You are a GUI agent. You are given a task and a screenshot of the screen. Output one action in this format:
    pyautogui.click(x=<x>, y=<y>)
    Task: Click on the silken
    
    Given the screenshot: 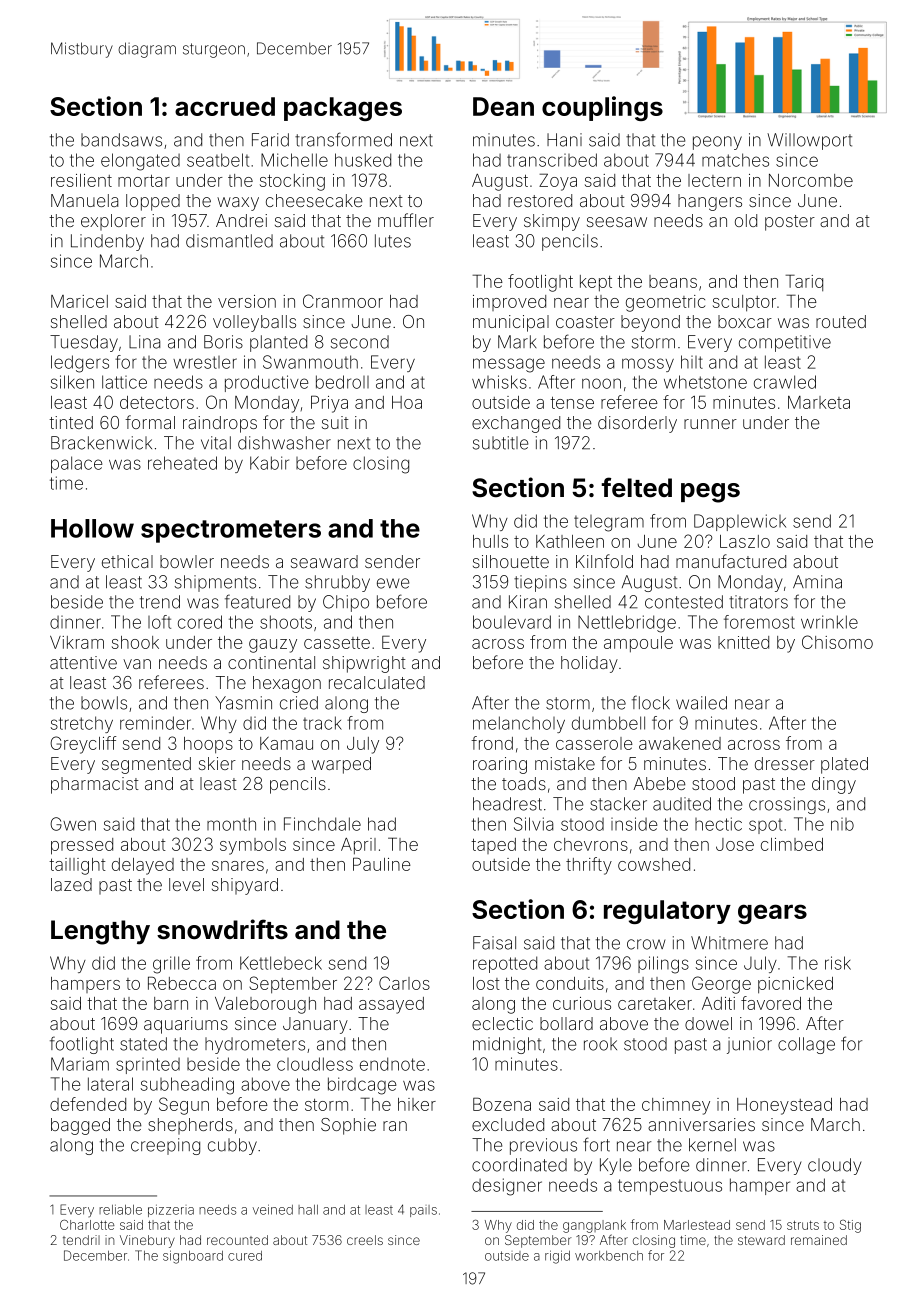 What is the action you would take?
    pyautogui.click(x=72, y=382)
